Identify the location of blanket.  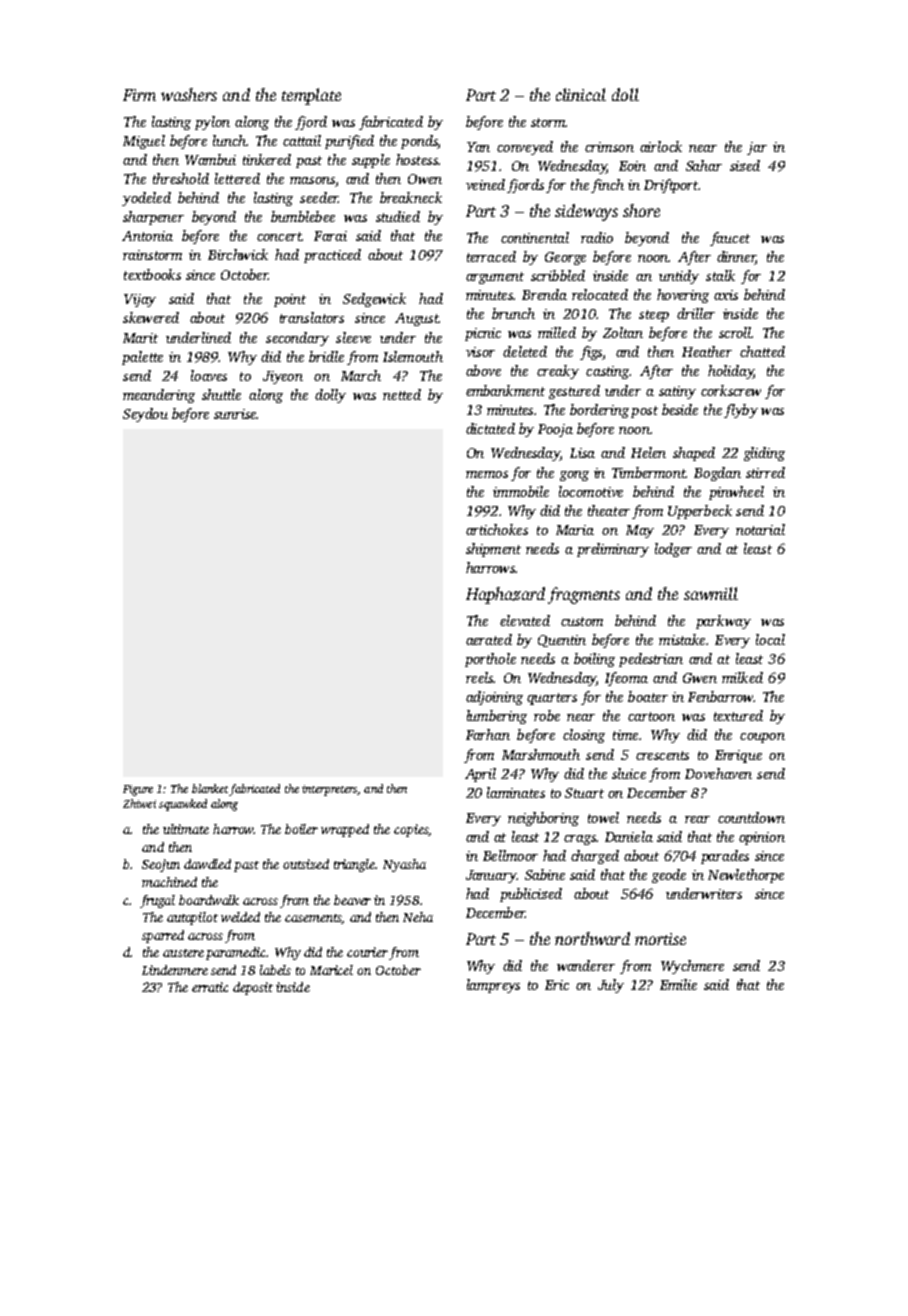
(210, 788).
